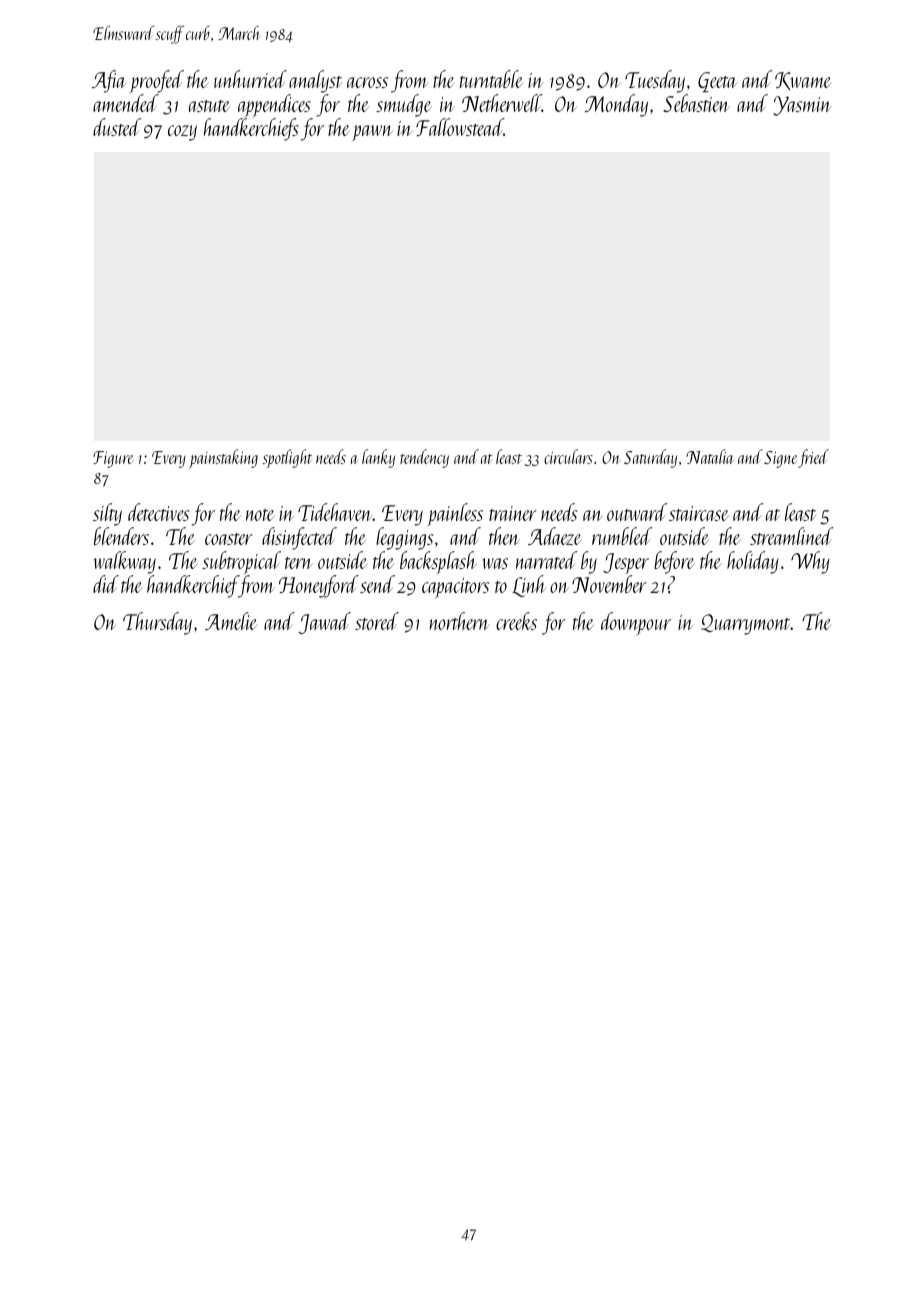  Describe the element at coordinates (802, 106) in the document. I see `Yasmin` at that location.
